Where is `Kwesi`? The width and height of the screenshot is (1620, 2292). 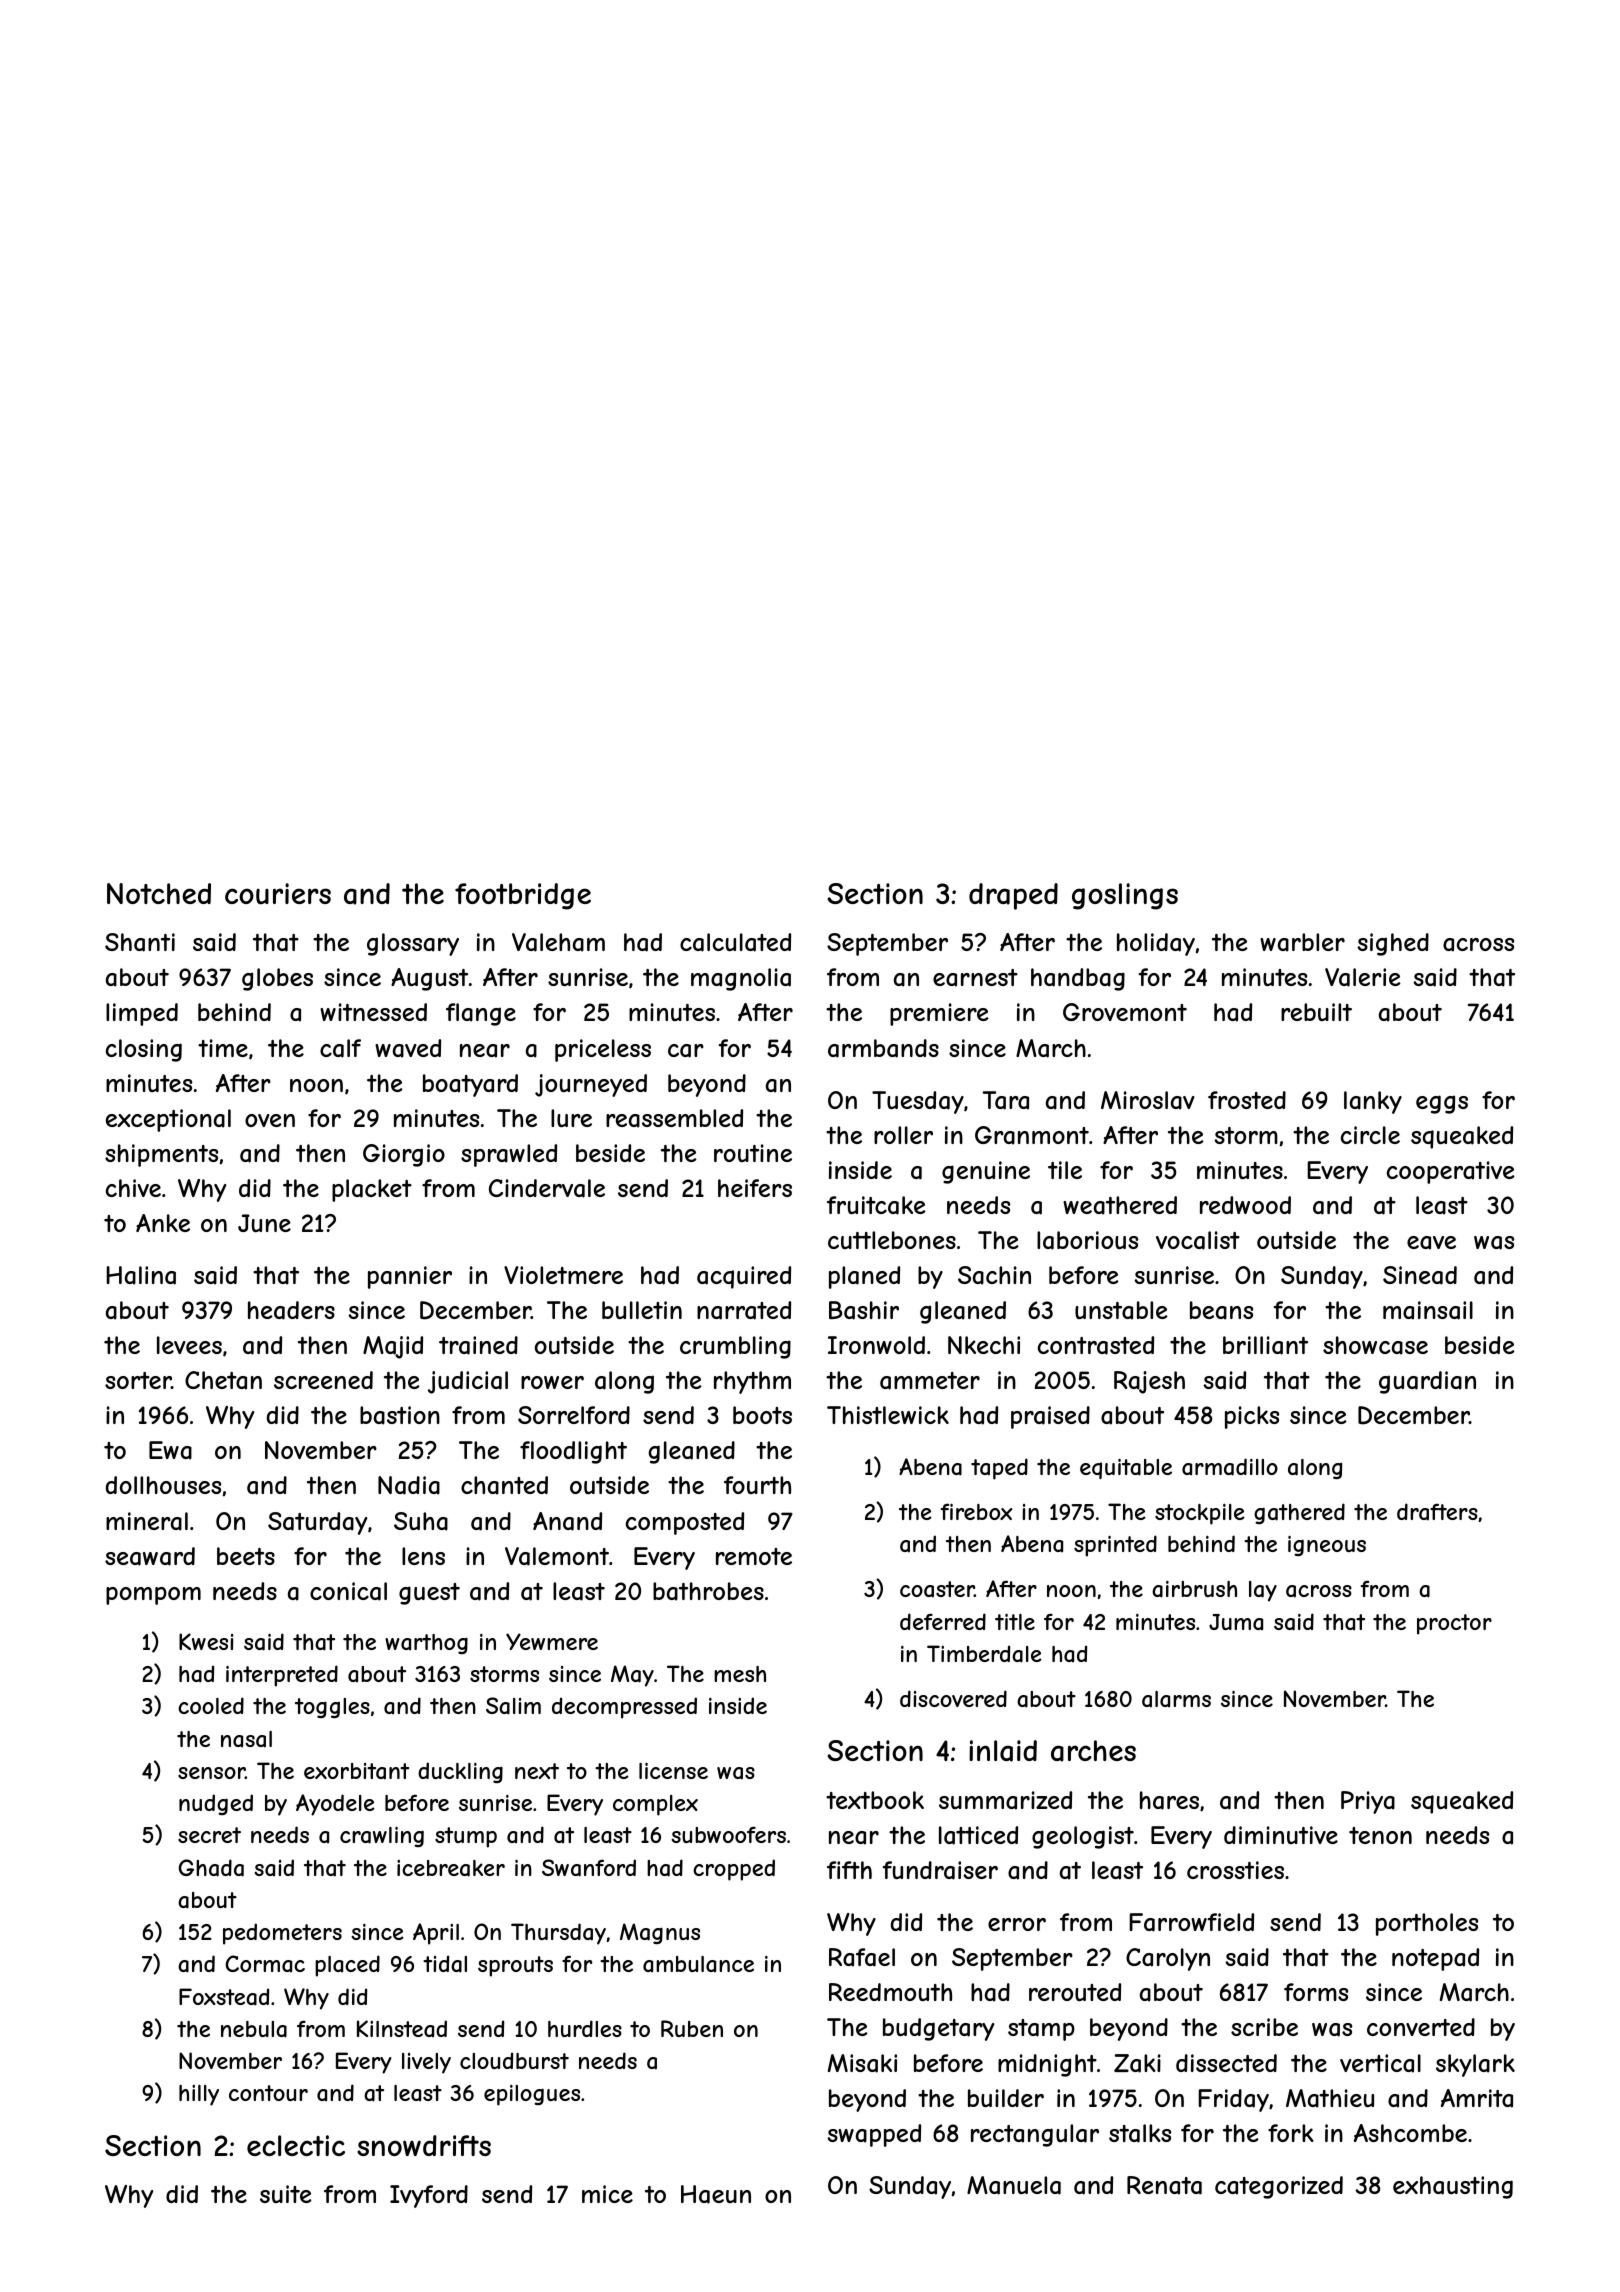 Kwesi is located at coordinates (206, 1641).
